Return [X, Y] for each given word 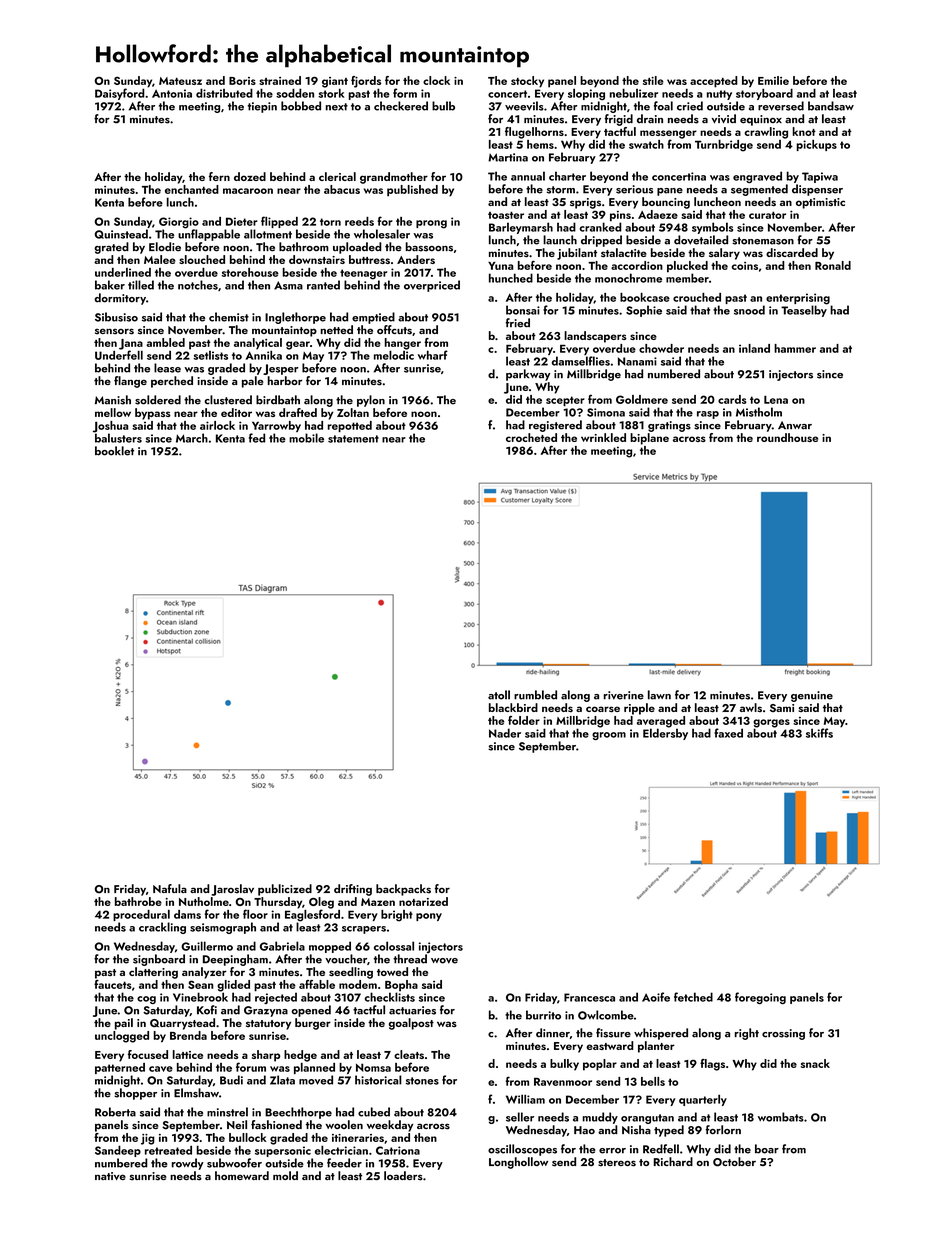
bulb [443, 106]
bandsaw [831, 106]
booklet [114, 451]
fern [219, 176]
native [110, 1176]
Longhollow [518, 1163]
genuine [812, 696]
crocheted [531, 437]
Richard [673, 1161]
